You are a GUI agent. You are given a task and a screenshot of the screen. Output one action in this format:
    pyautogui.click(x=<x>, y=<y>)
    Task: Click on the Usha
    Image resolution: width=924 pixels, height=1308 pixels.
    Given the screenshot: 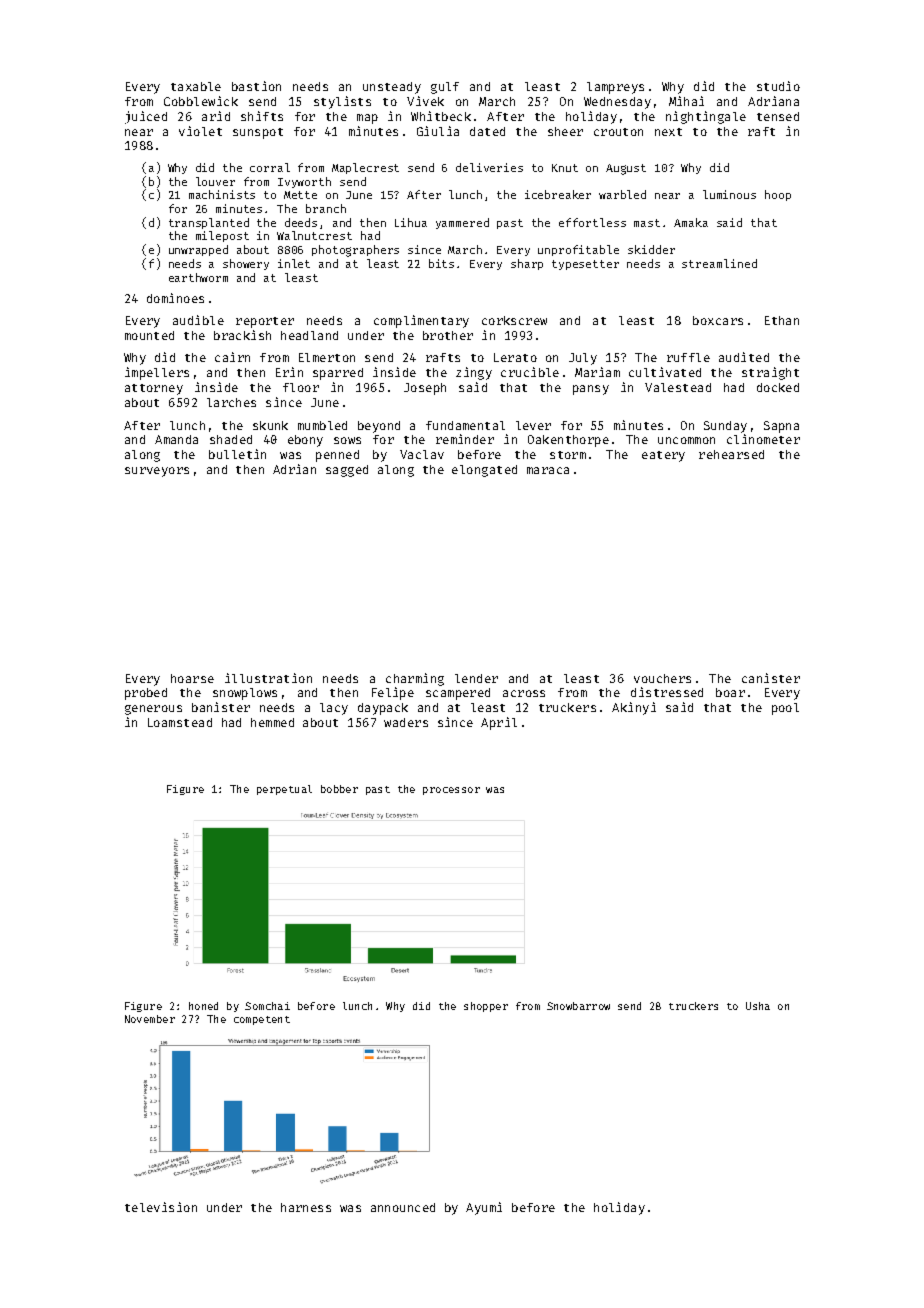 What is the action you would take?
    pyautogui.click(x=758, y=1006)
